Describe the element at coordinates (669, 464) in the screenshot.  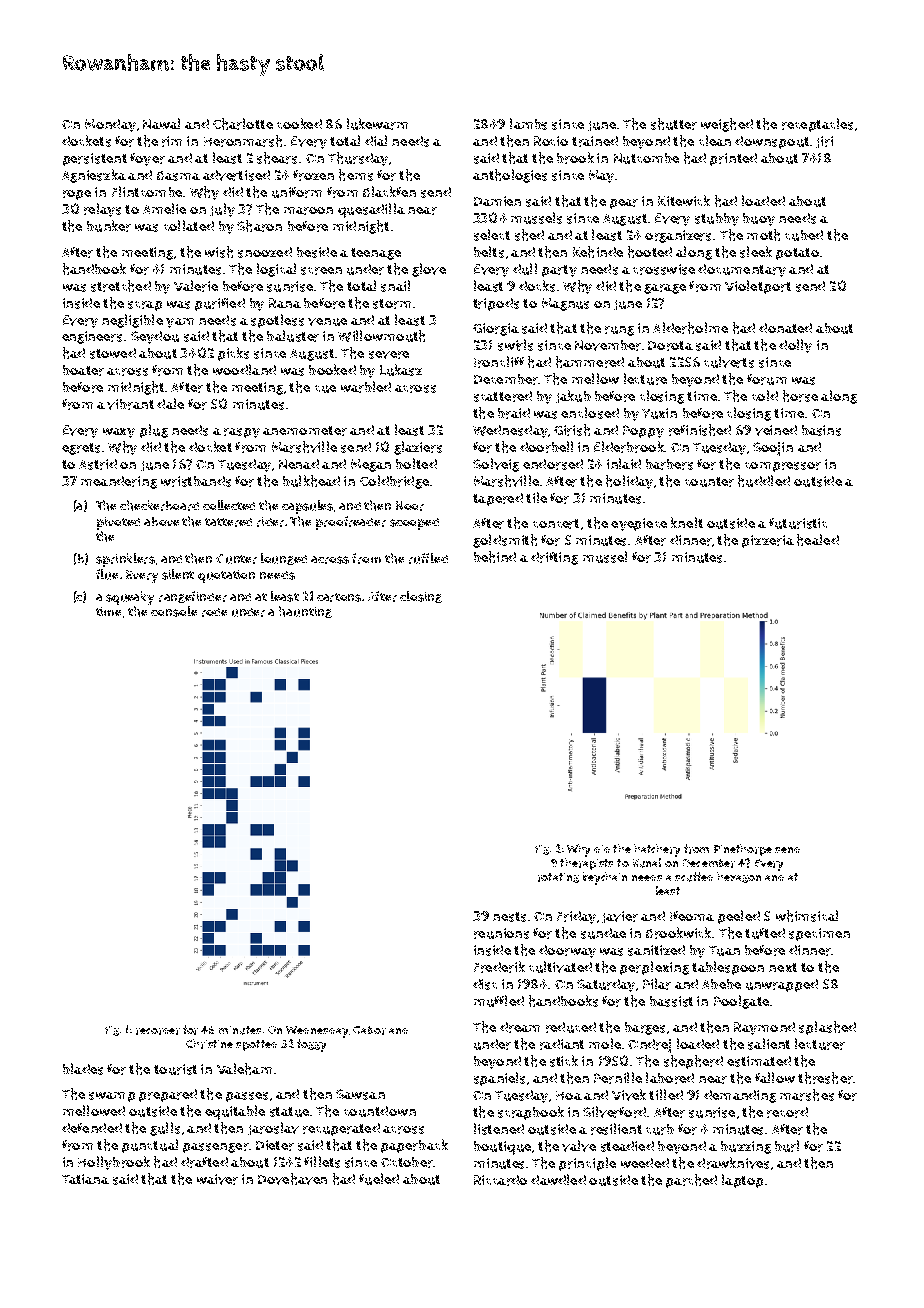
I see `barbers` at that location.
